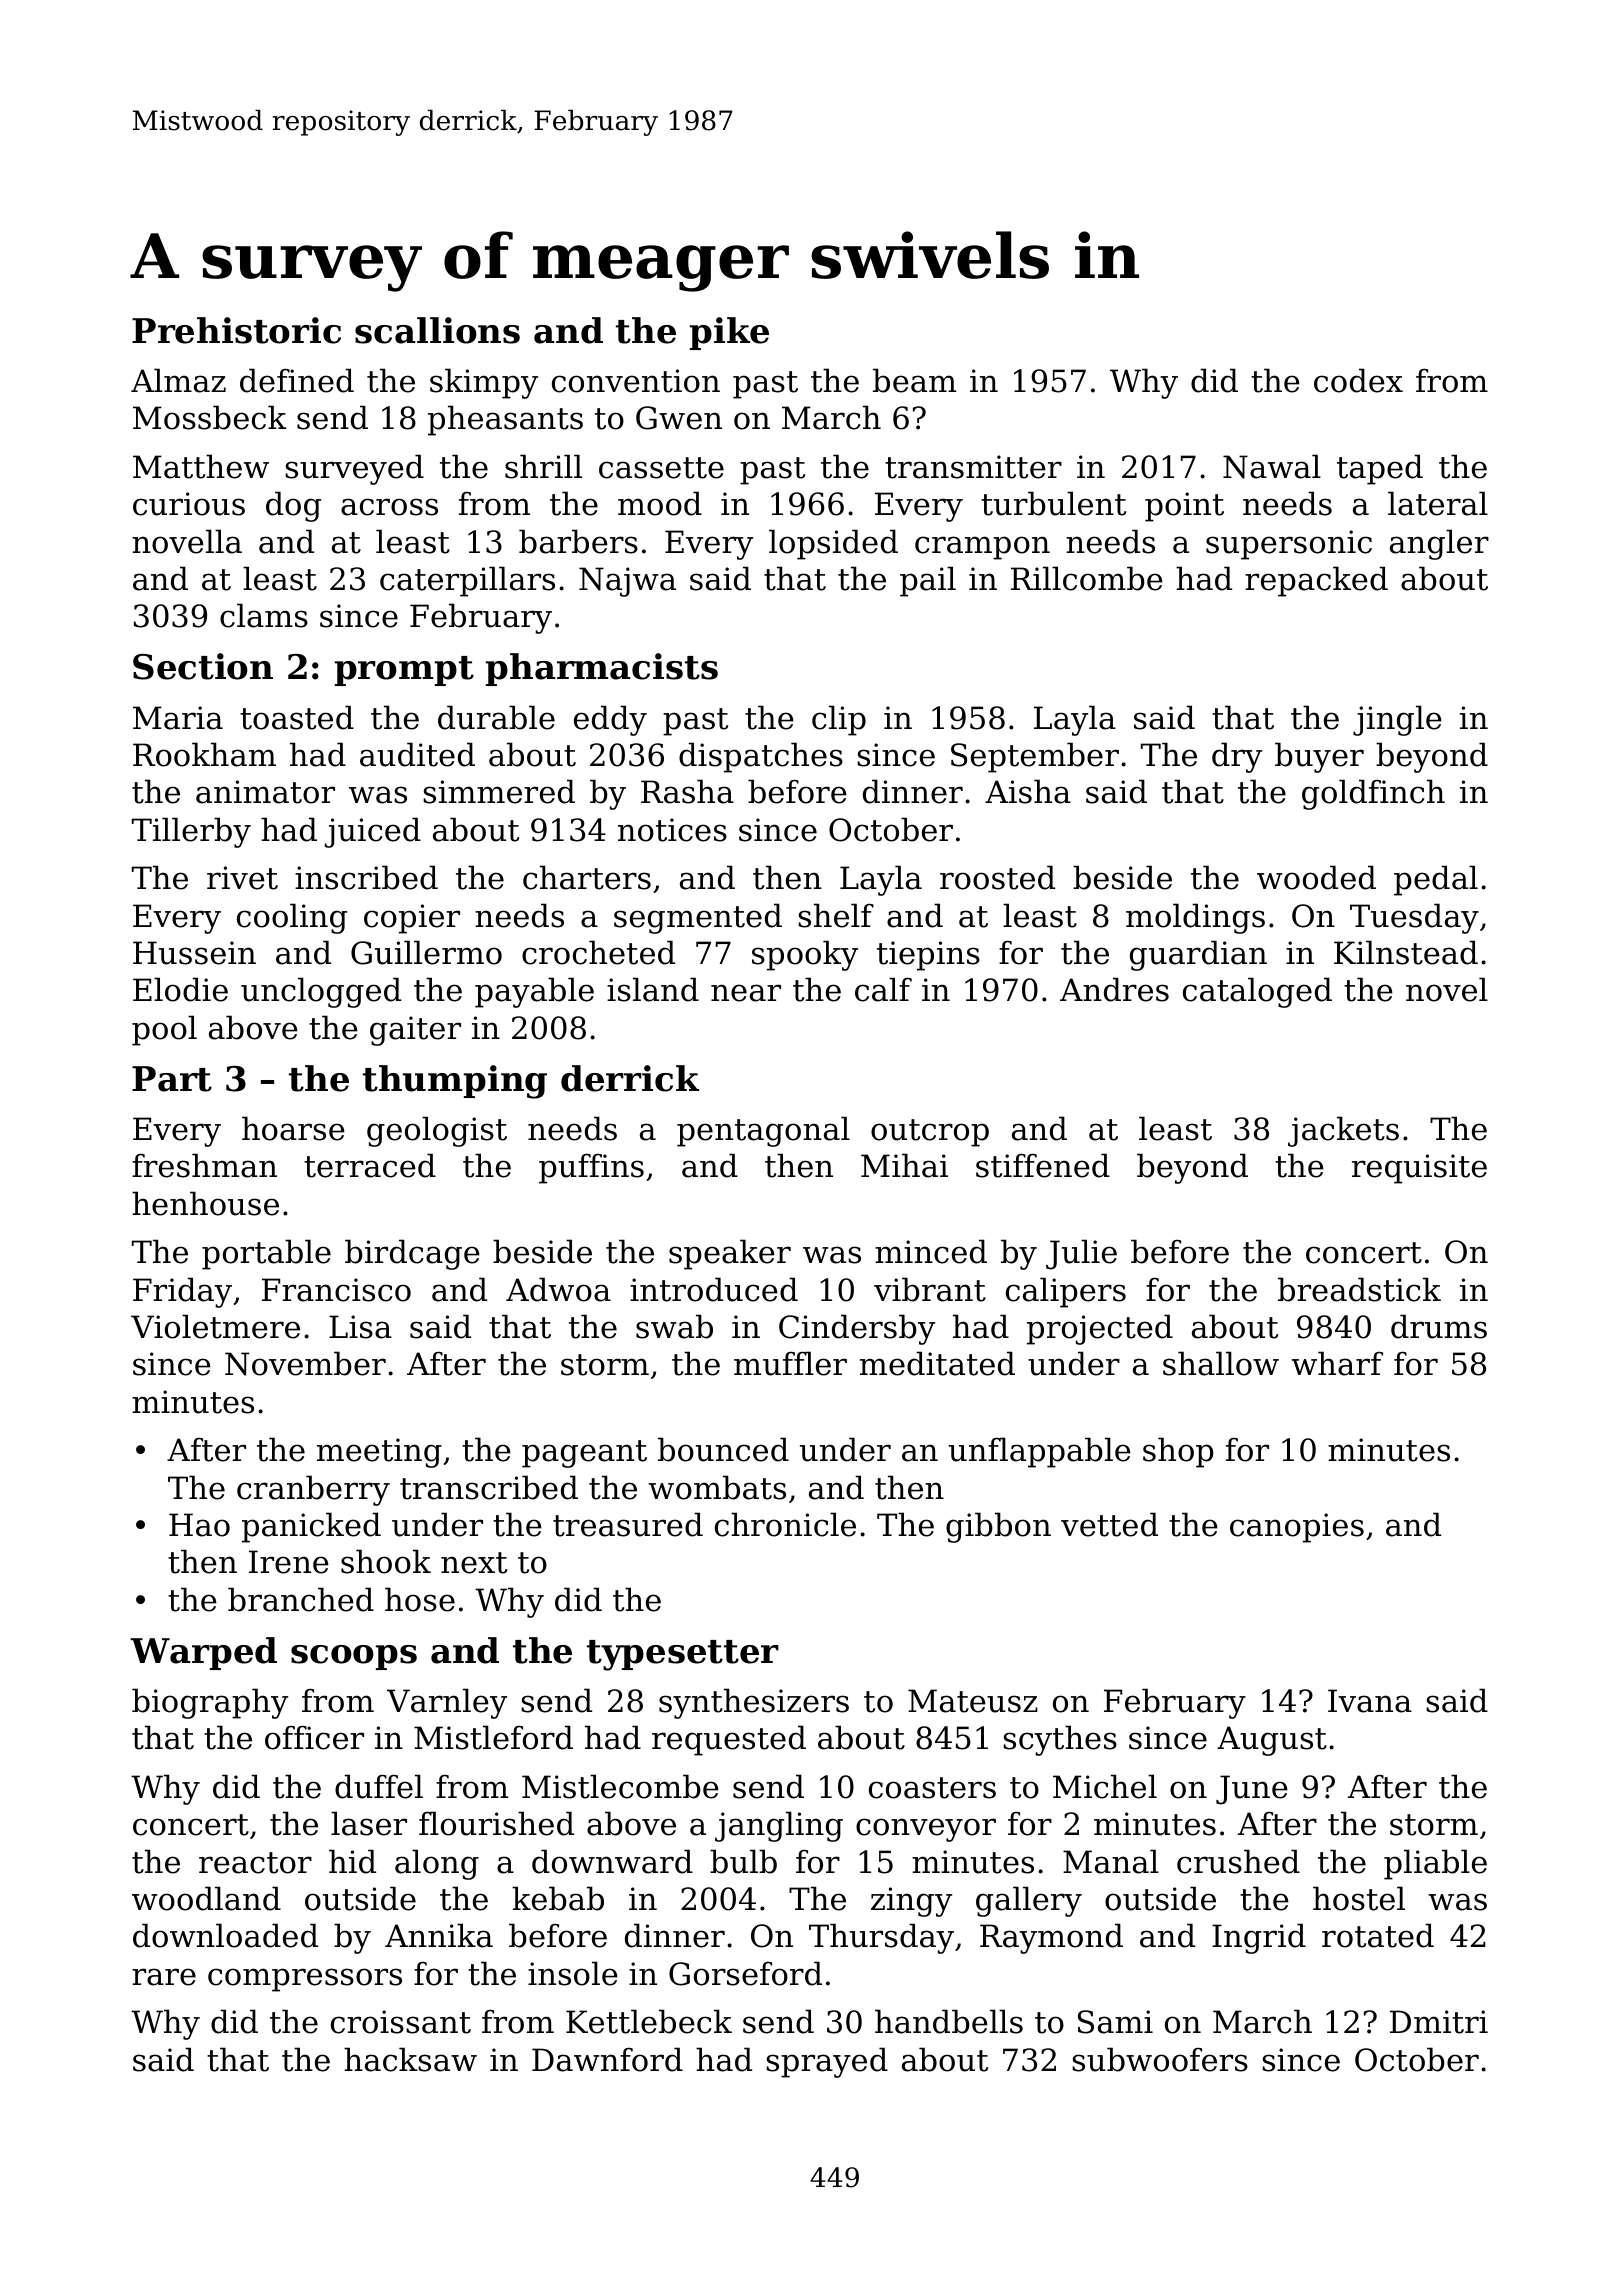 The image size is (1620, 2292). What do you see at coordinates (210, 1703) in the page?
I see `biography` at bounding box center [210, 1703].
